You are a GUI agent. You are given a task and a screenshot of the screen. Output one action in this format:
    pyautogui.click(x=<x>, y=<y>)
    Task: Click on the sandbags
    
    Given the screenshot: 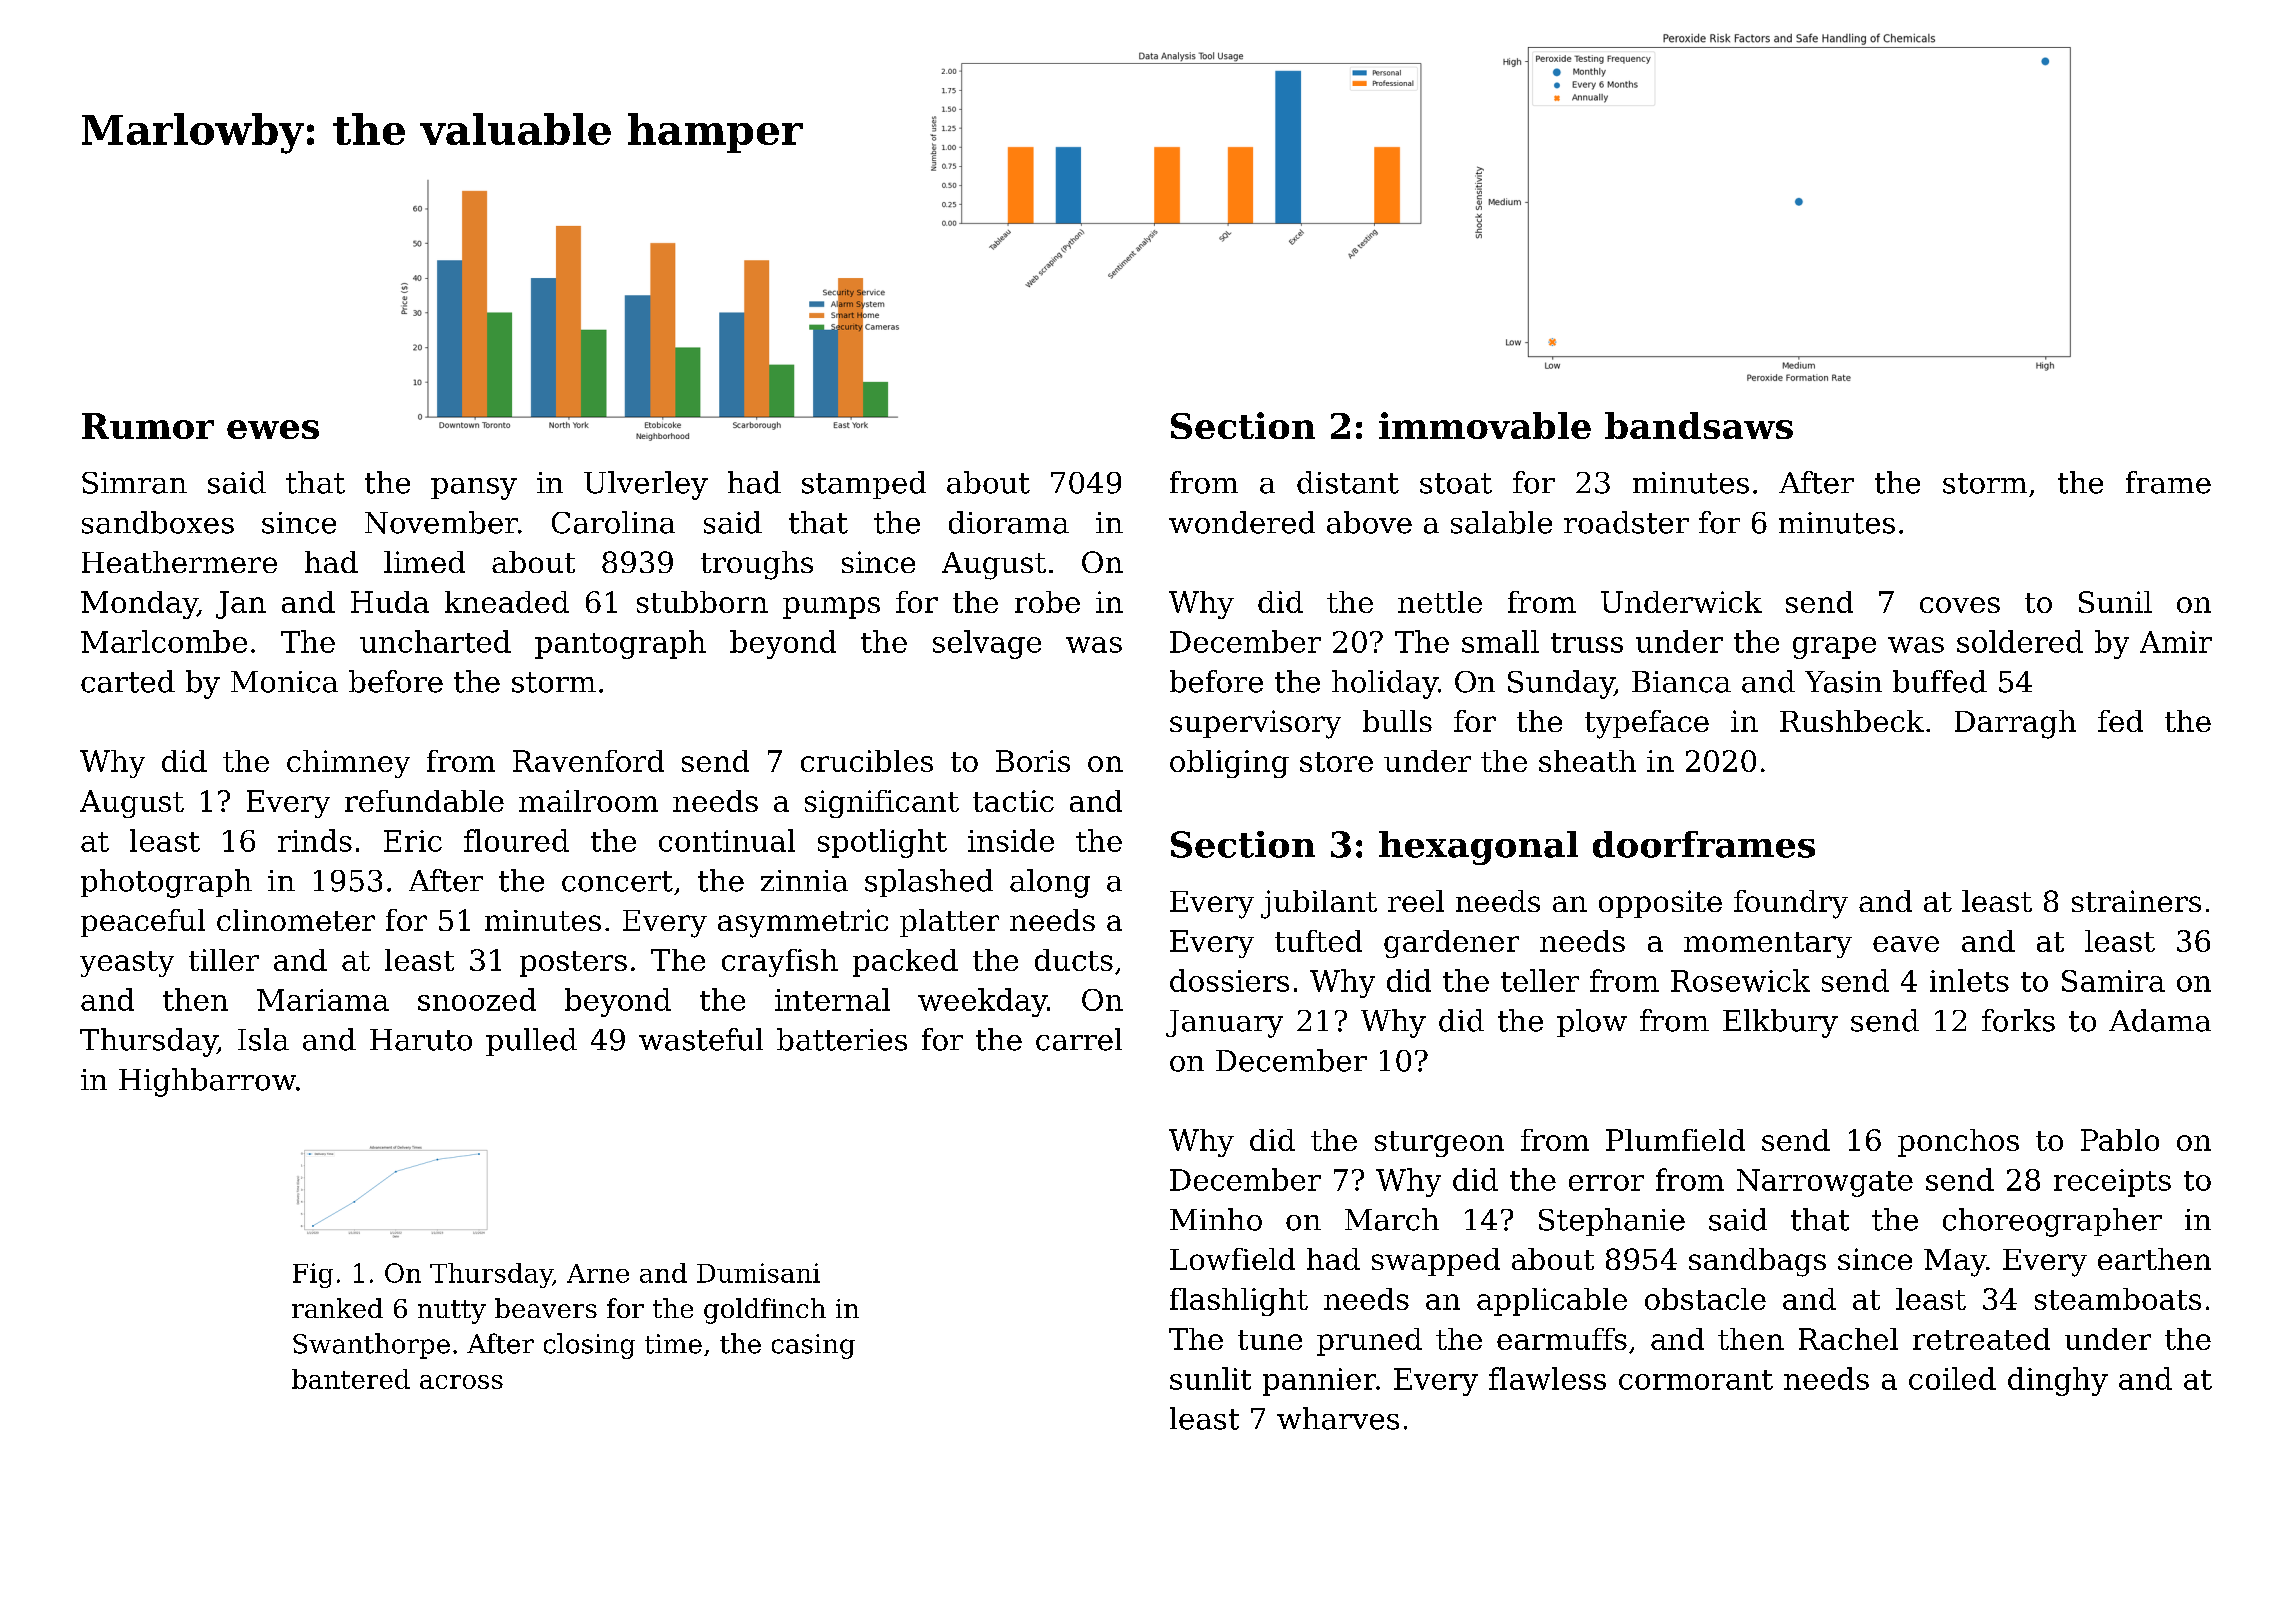 What is the action you would take?
    pyautogui.click(x=1757, y=1262)
